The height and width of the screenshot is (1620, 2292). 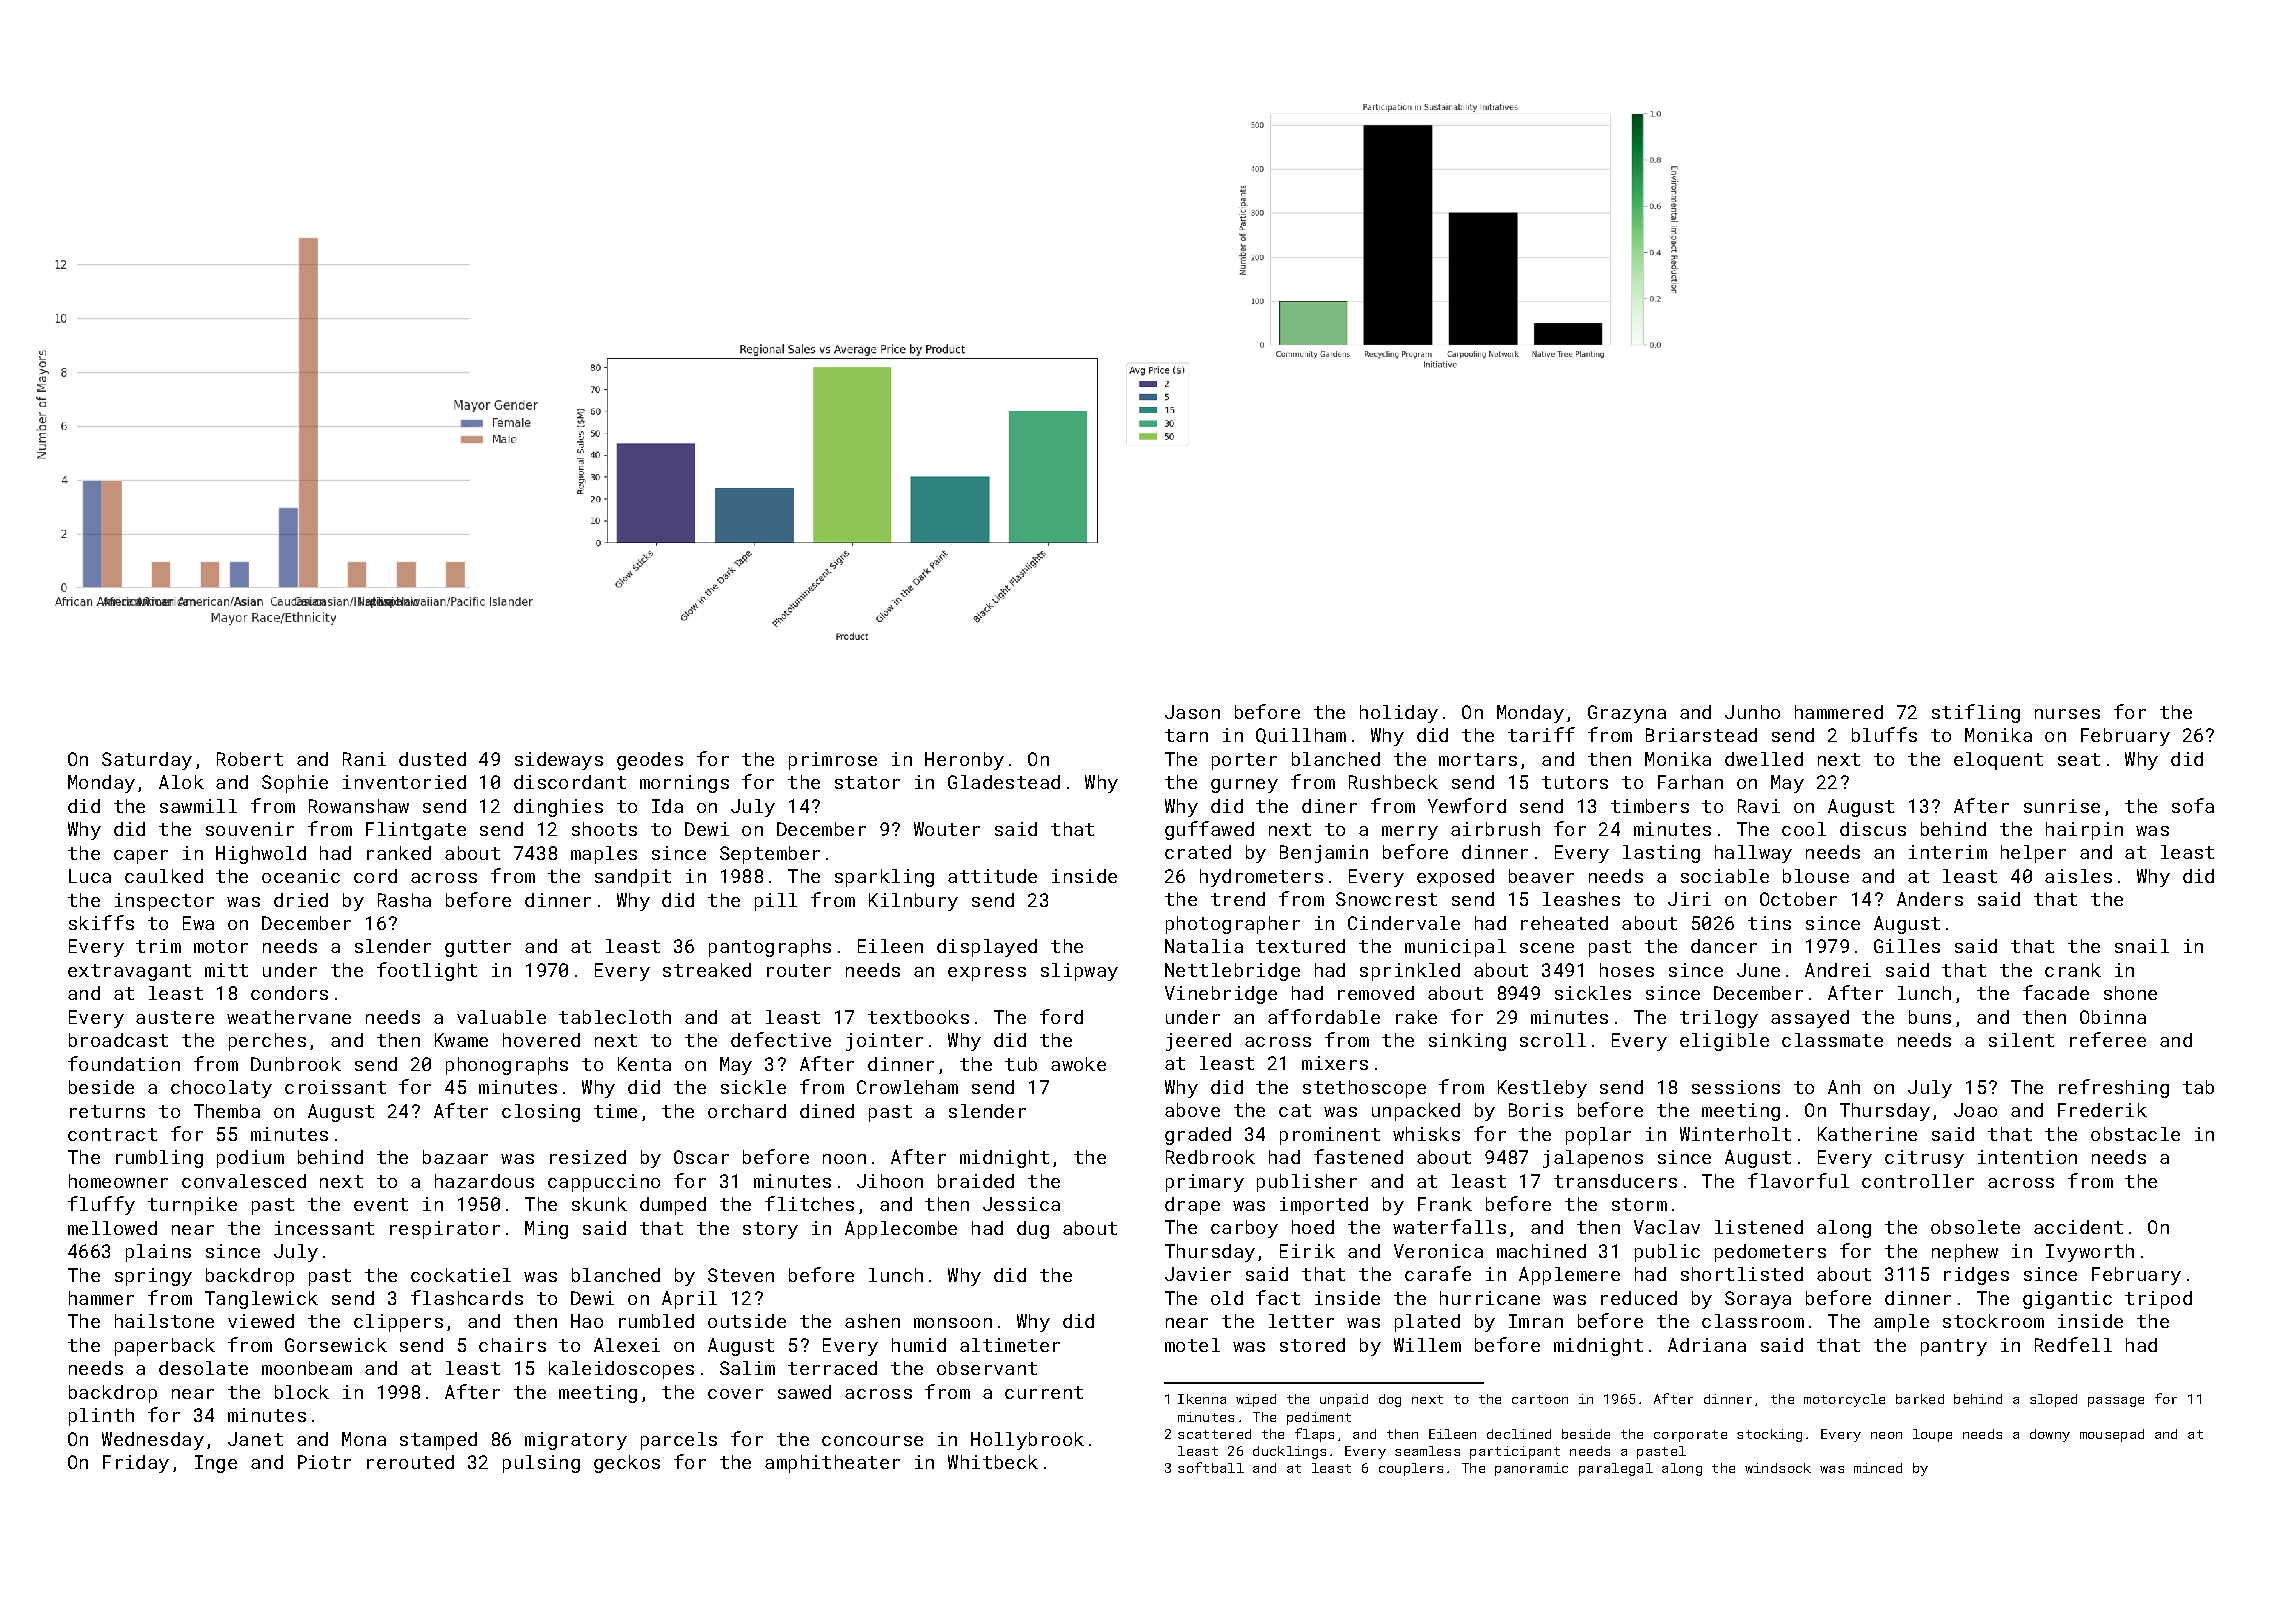 What do you see at coordinates (1993, 1321) in the screenshot?
I see `stockroom` at bounding box center [1993, 1321].
